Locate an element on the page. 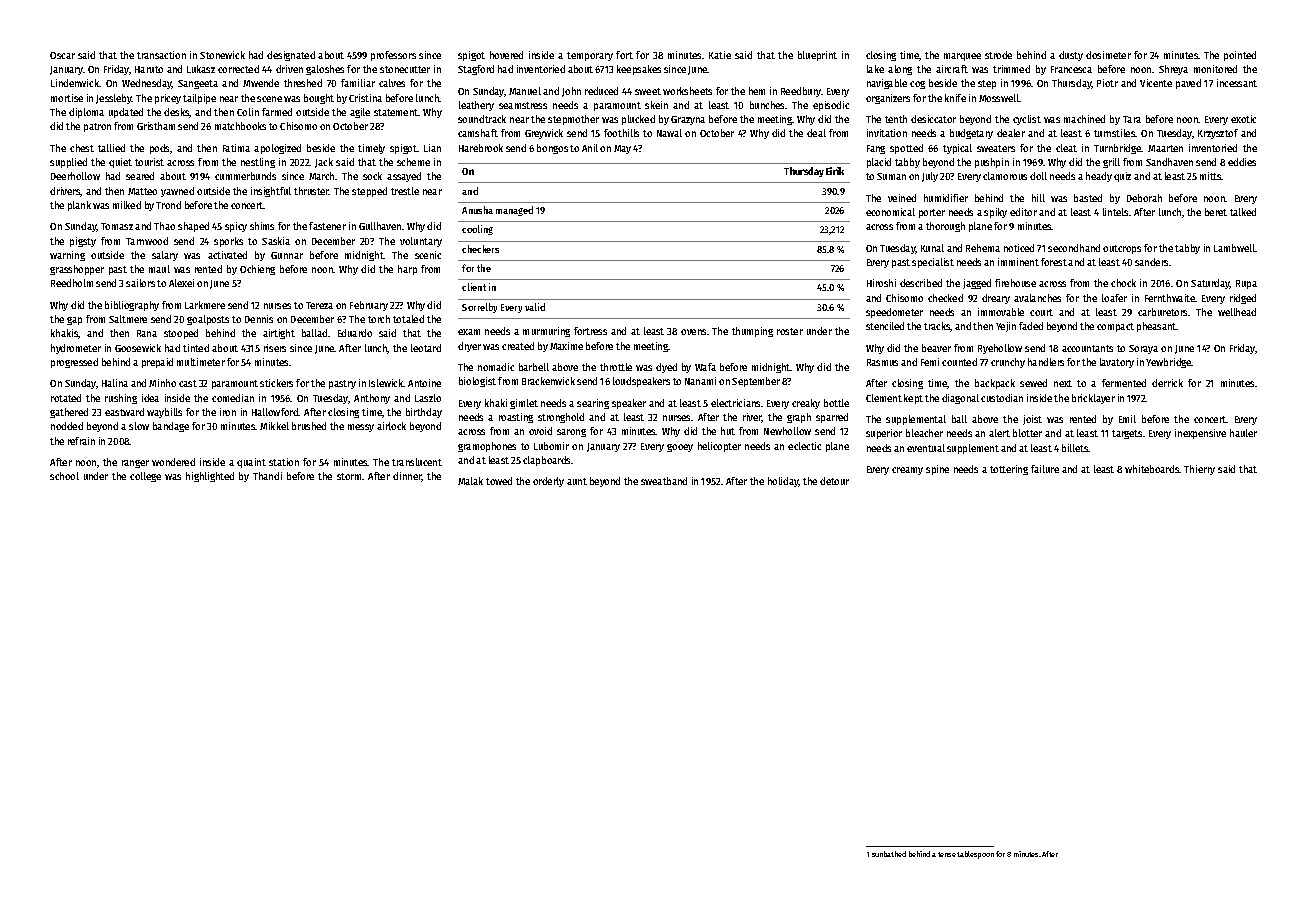 Image resolution: width=1308 pixels, height=924 pixels. Eirik is located at coordinates (835, 171).
